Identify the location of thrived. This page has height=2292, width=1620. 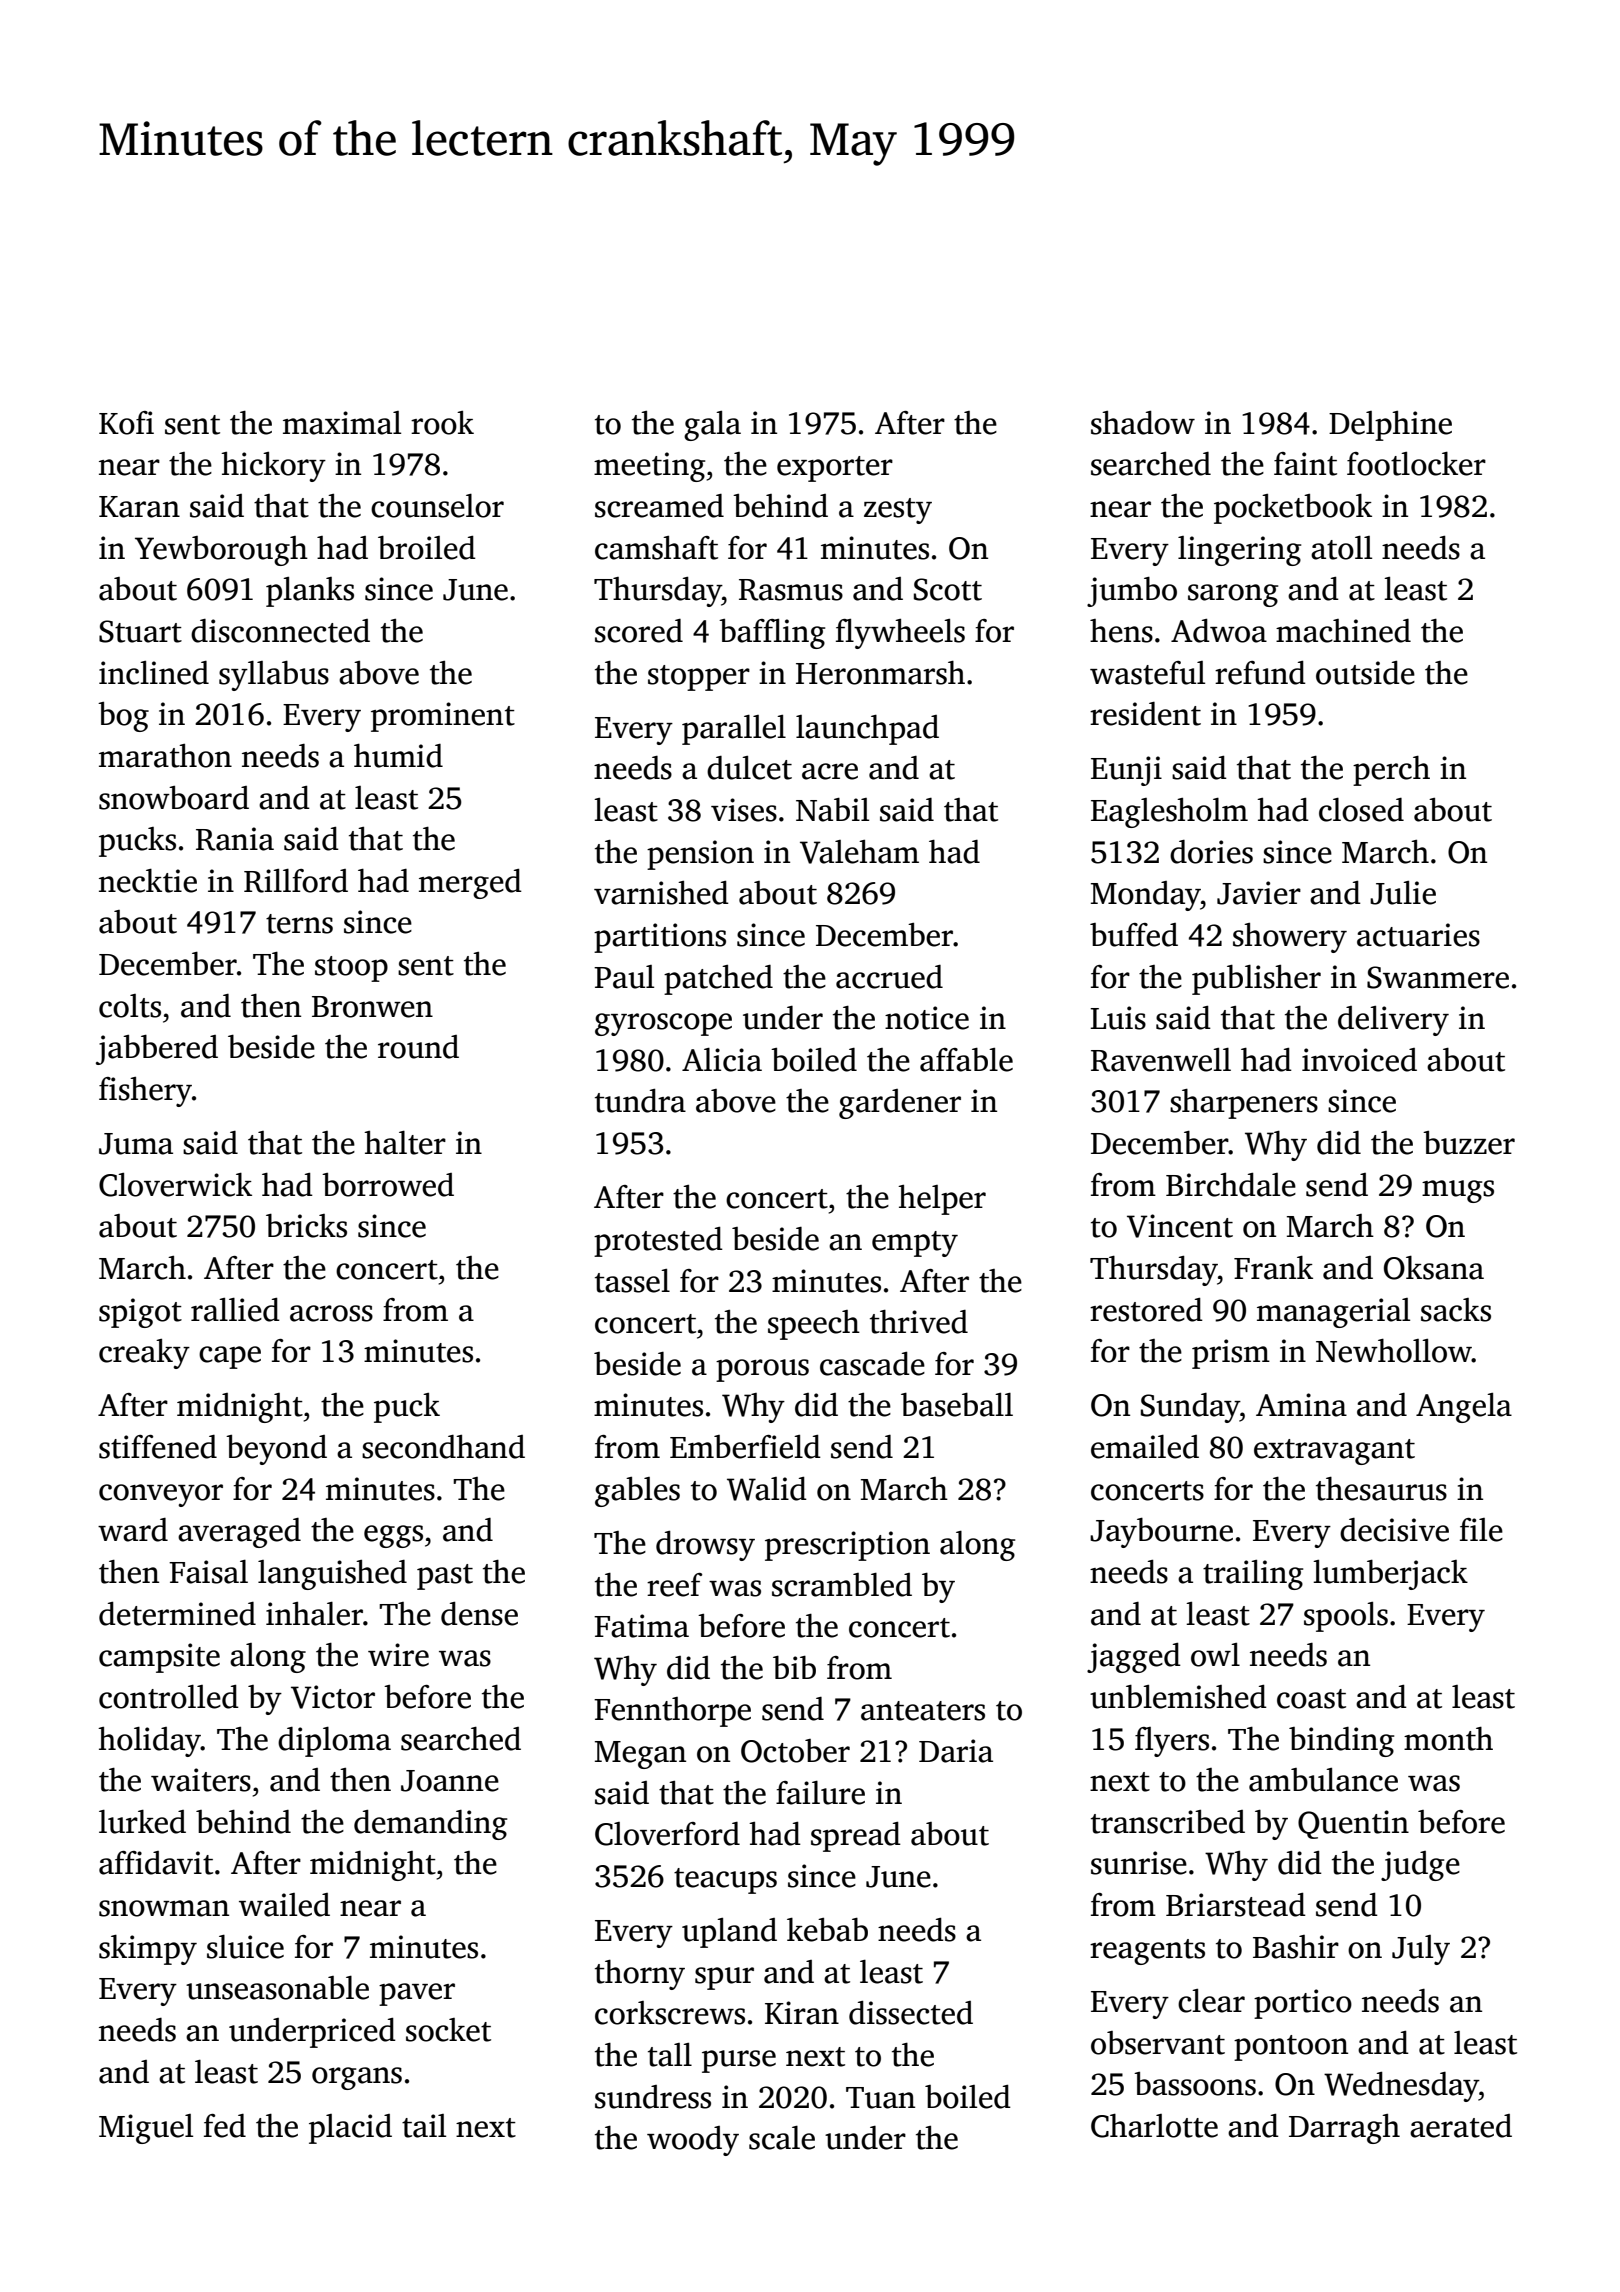
(919, 1322).
